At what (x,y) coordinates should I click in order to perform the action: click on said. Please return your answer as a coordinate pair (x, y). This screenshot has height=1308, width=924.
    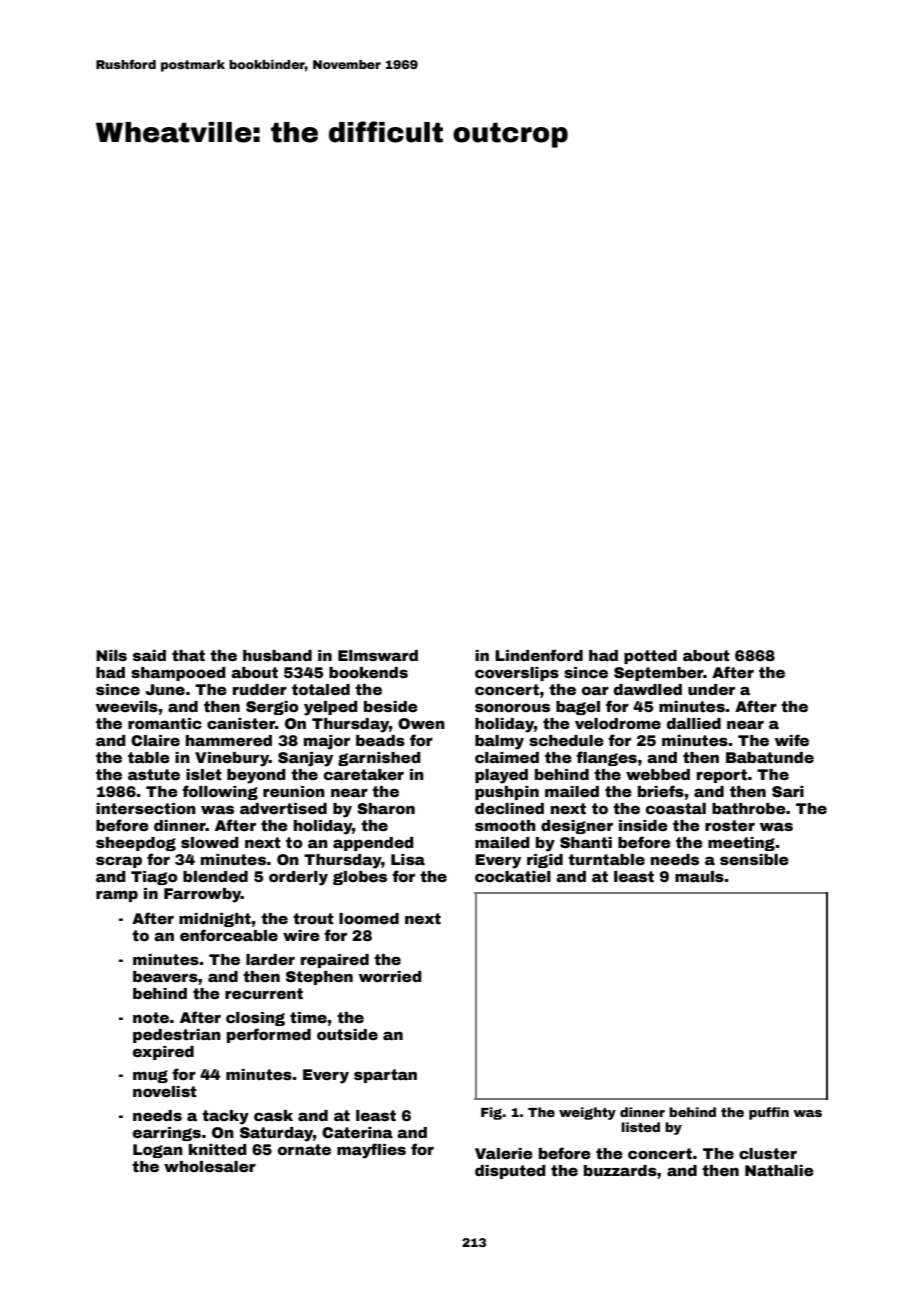
    Looking at the image, I should click on (149, 655).
